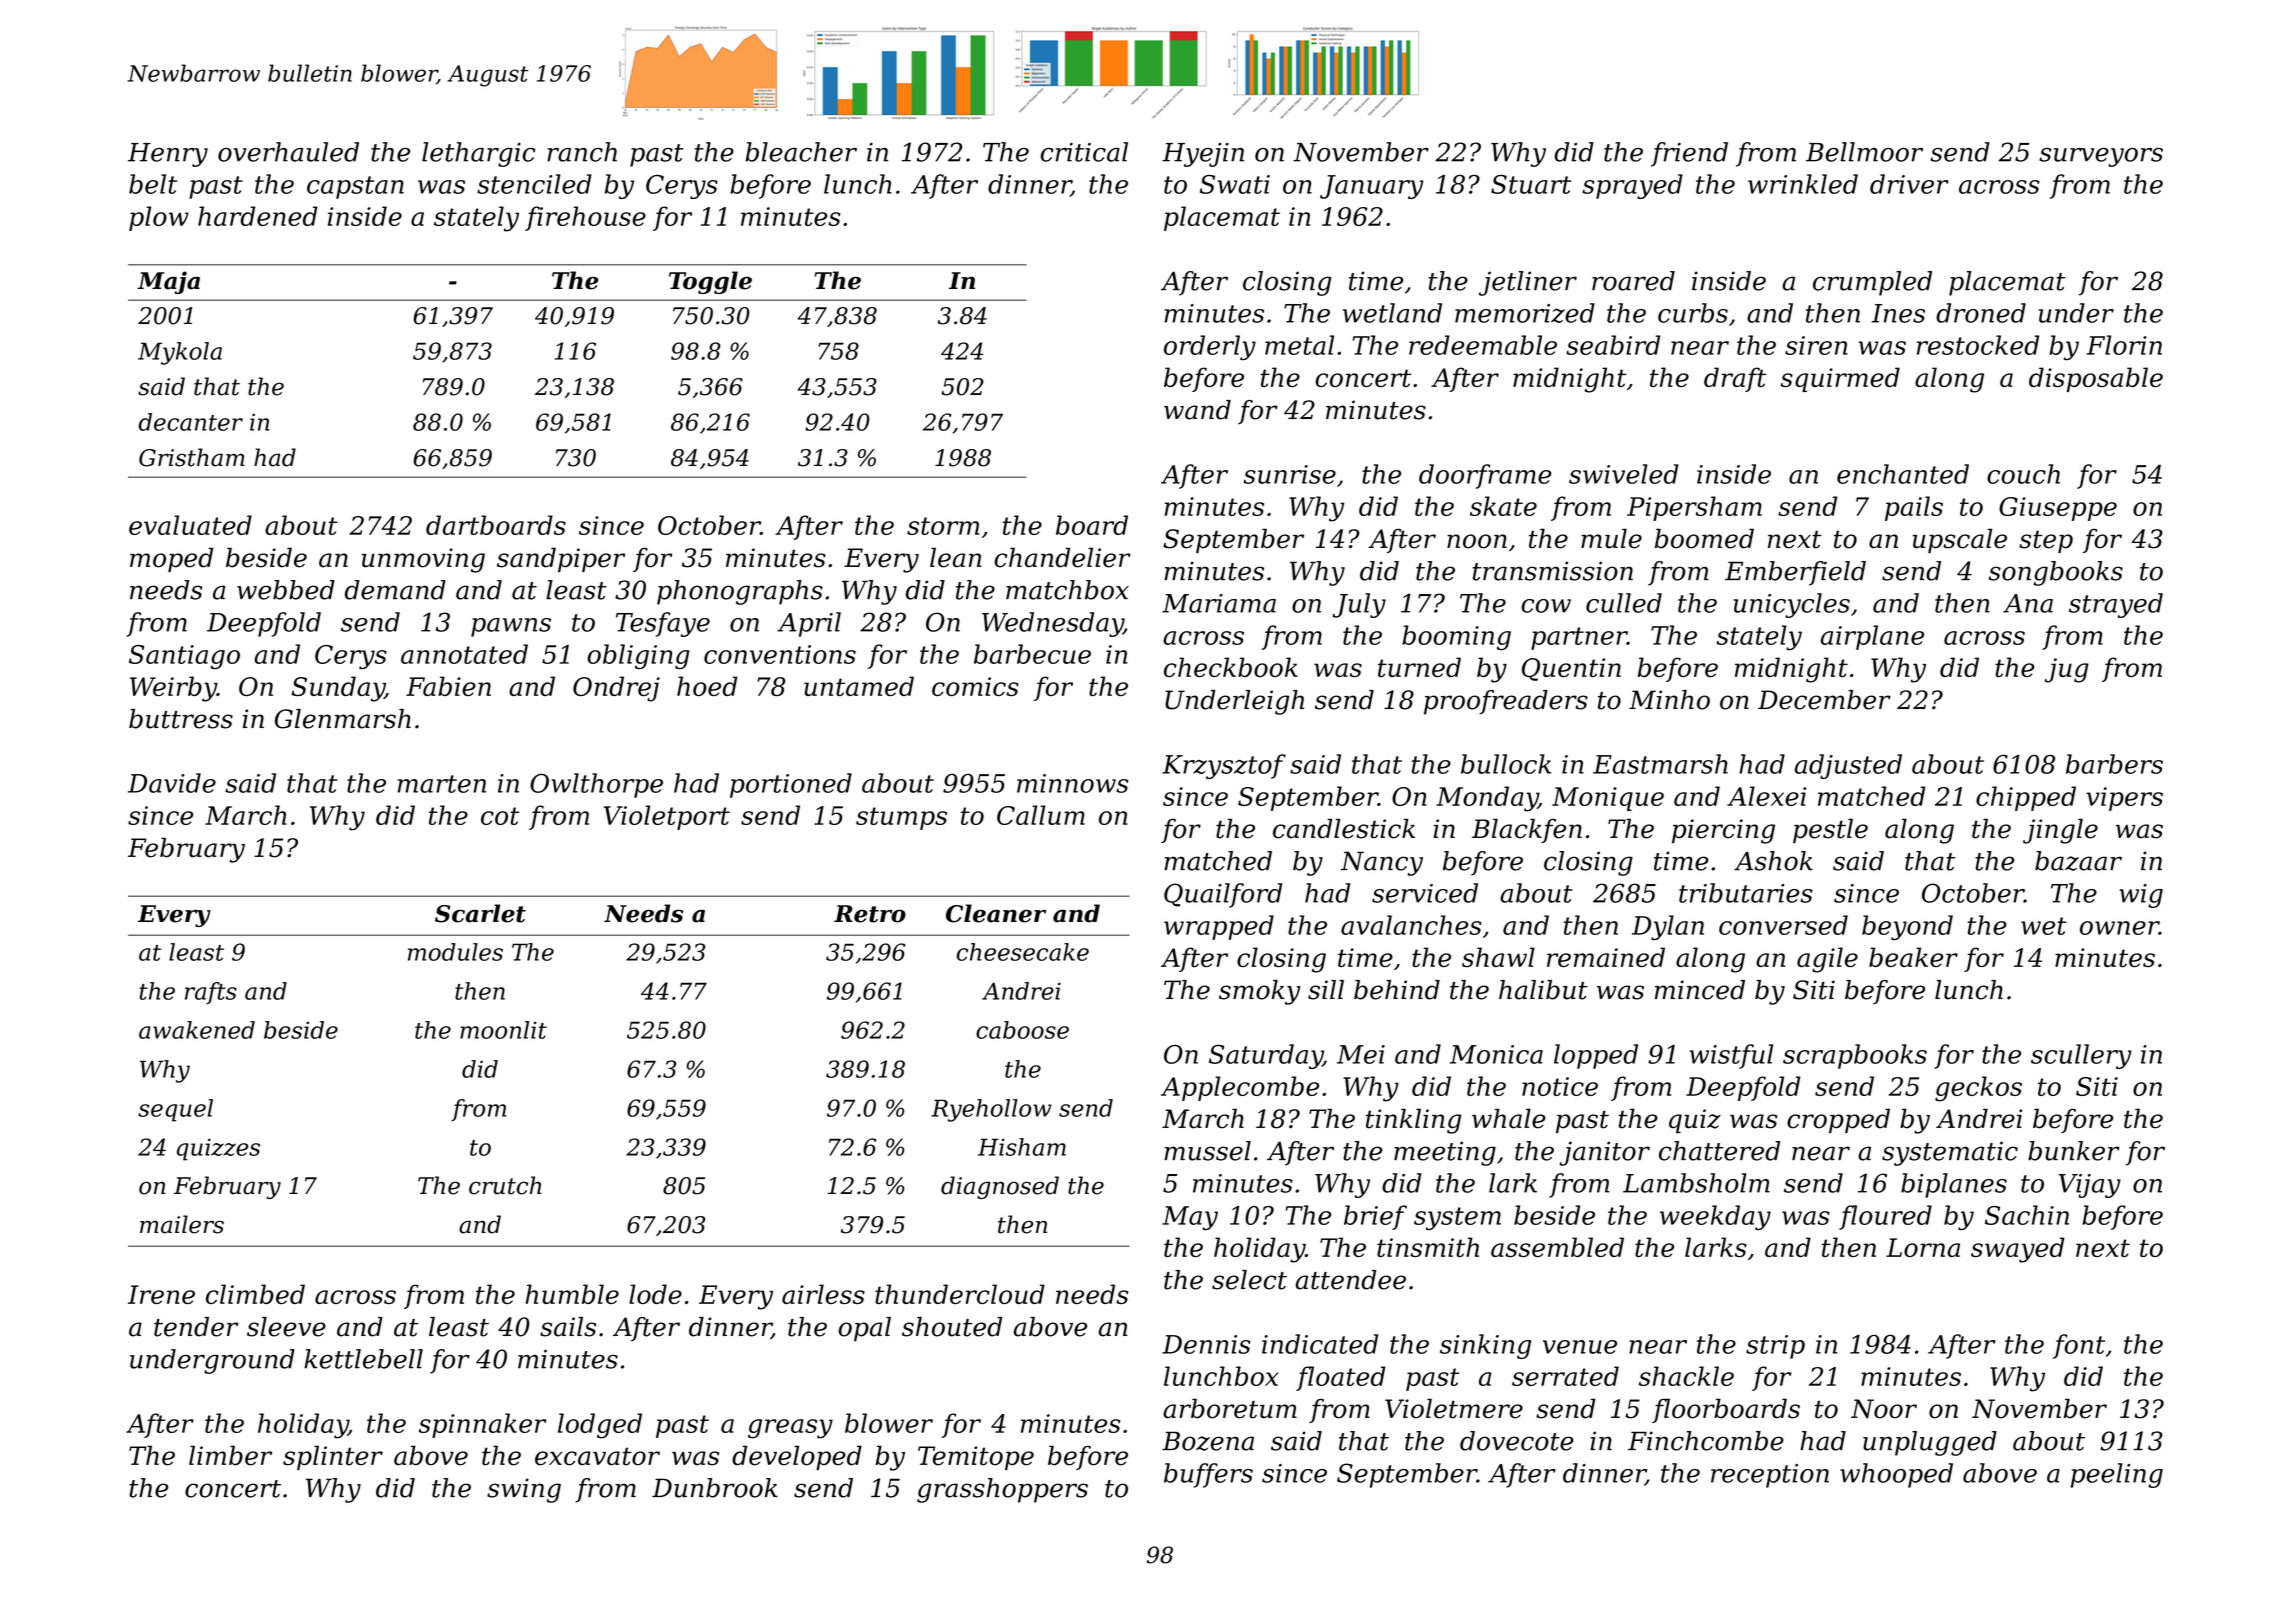  I want to click on crutch, so click(505, 1185).
